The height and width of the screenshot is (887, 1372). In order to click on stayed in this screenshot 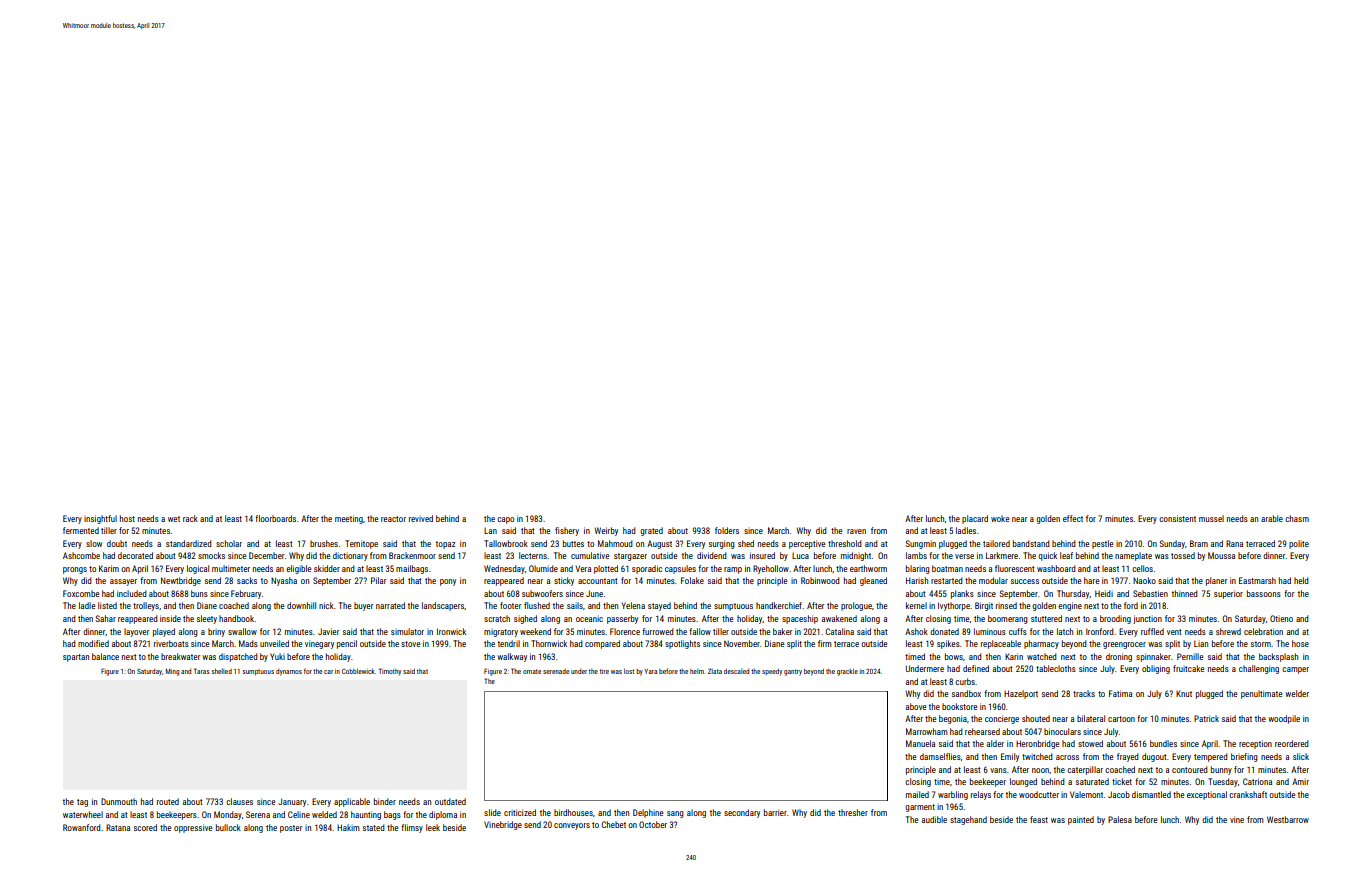, I will do `click(659, 606)`.
